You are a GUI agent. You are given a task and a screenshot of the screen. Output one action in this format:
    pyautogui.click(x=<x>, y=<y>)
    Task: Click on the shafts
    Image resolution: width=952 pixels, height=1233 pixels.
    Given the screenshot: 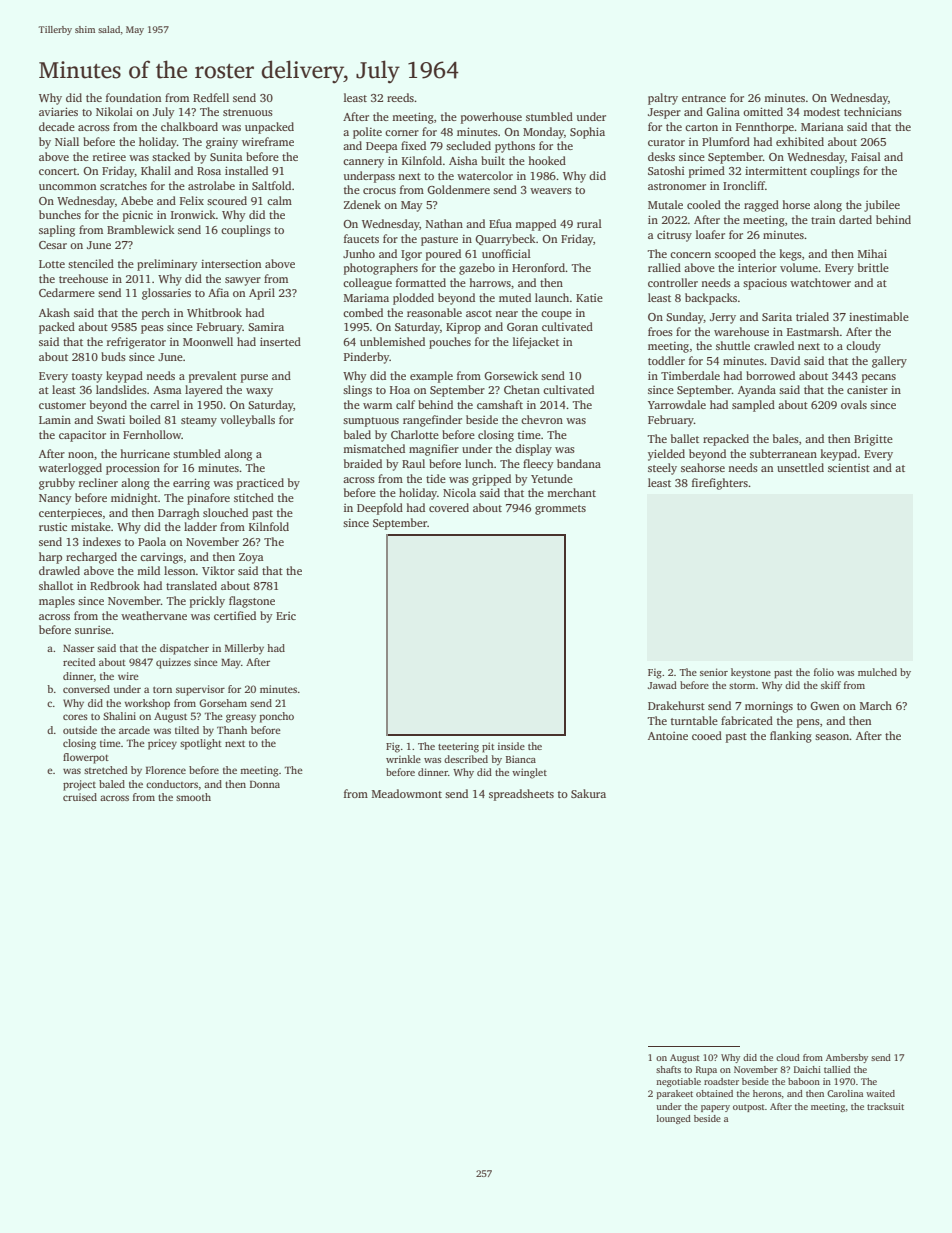 What is the action you would take?
    pyautogui.click(x=668, y=1069)
